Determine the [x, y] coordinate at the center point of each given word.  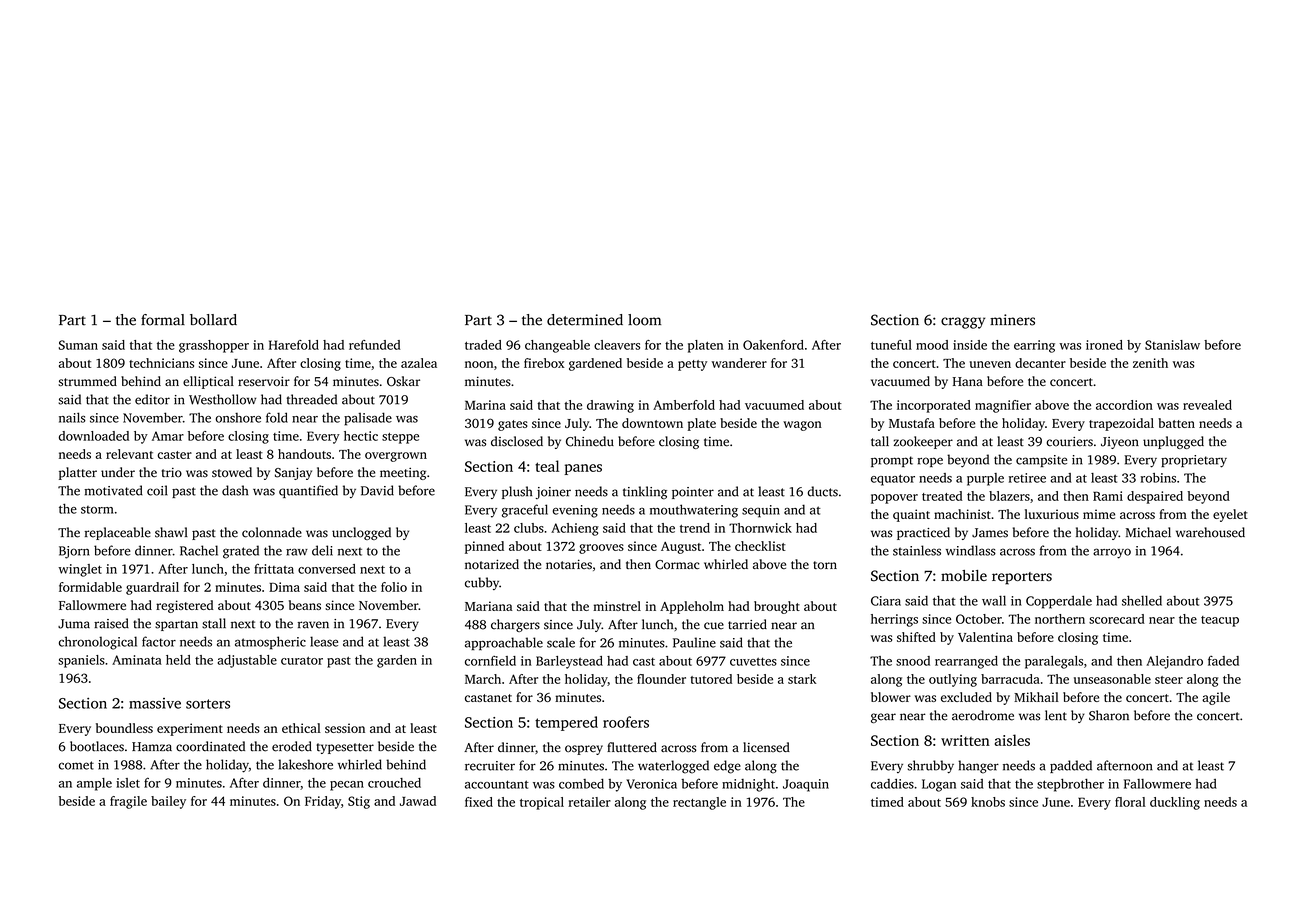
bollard [213, 320]
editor [152, 399]
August [681, 548]
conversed [327, 569]
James [990, 533]
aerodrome [983, 715]
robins [1158, 478]
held [178, 660]
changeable [557, 346]
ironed [1104, 345]
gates [513, 425]
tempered [566, 723]
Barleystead [569, 662]
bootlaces [97, 746]
